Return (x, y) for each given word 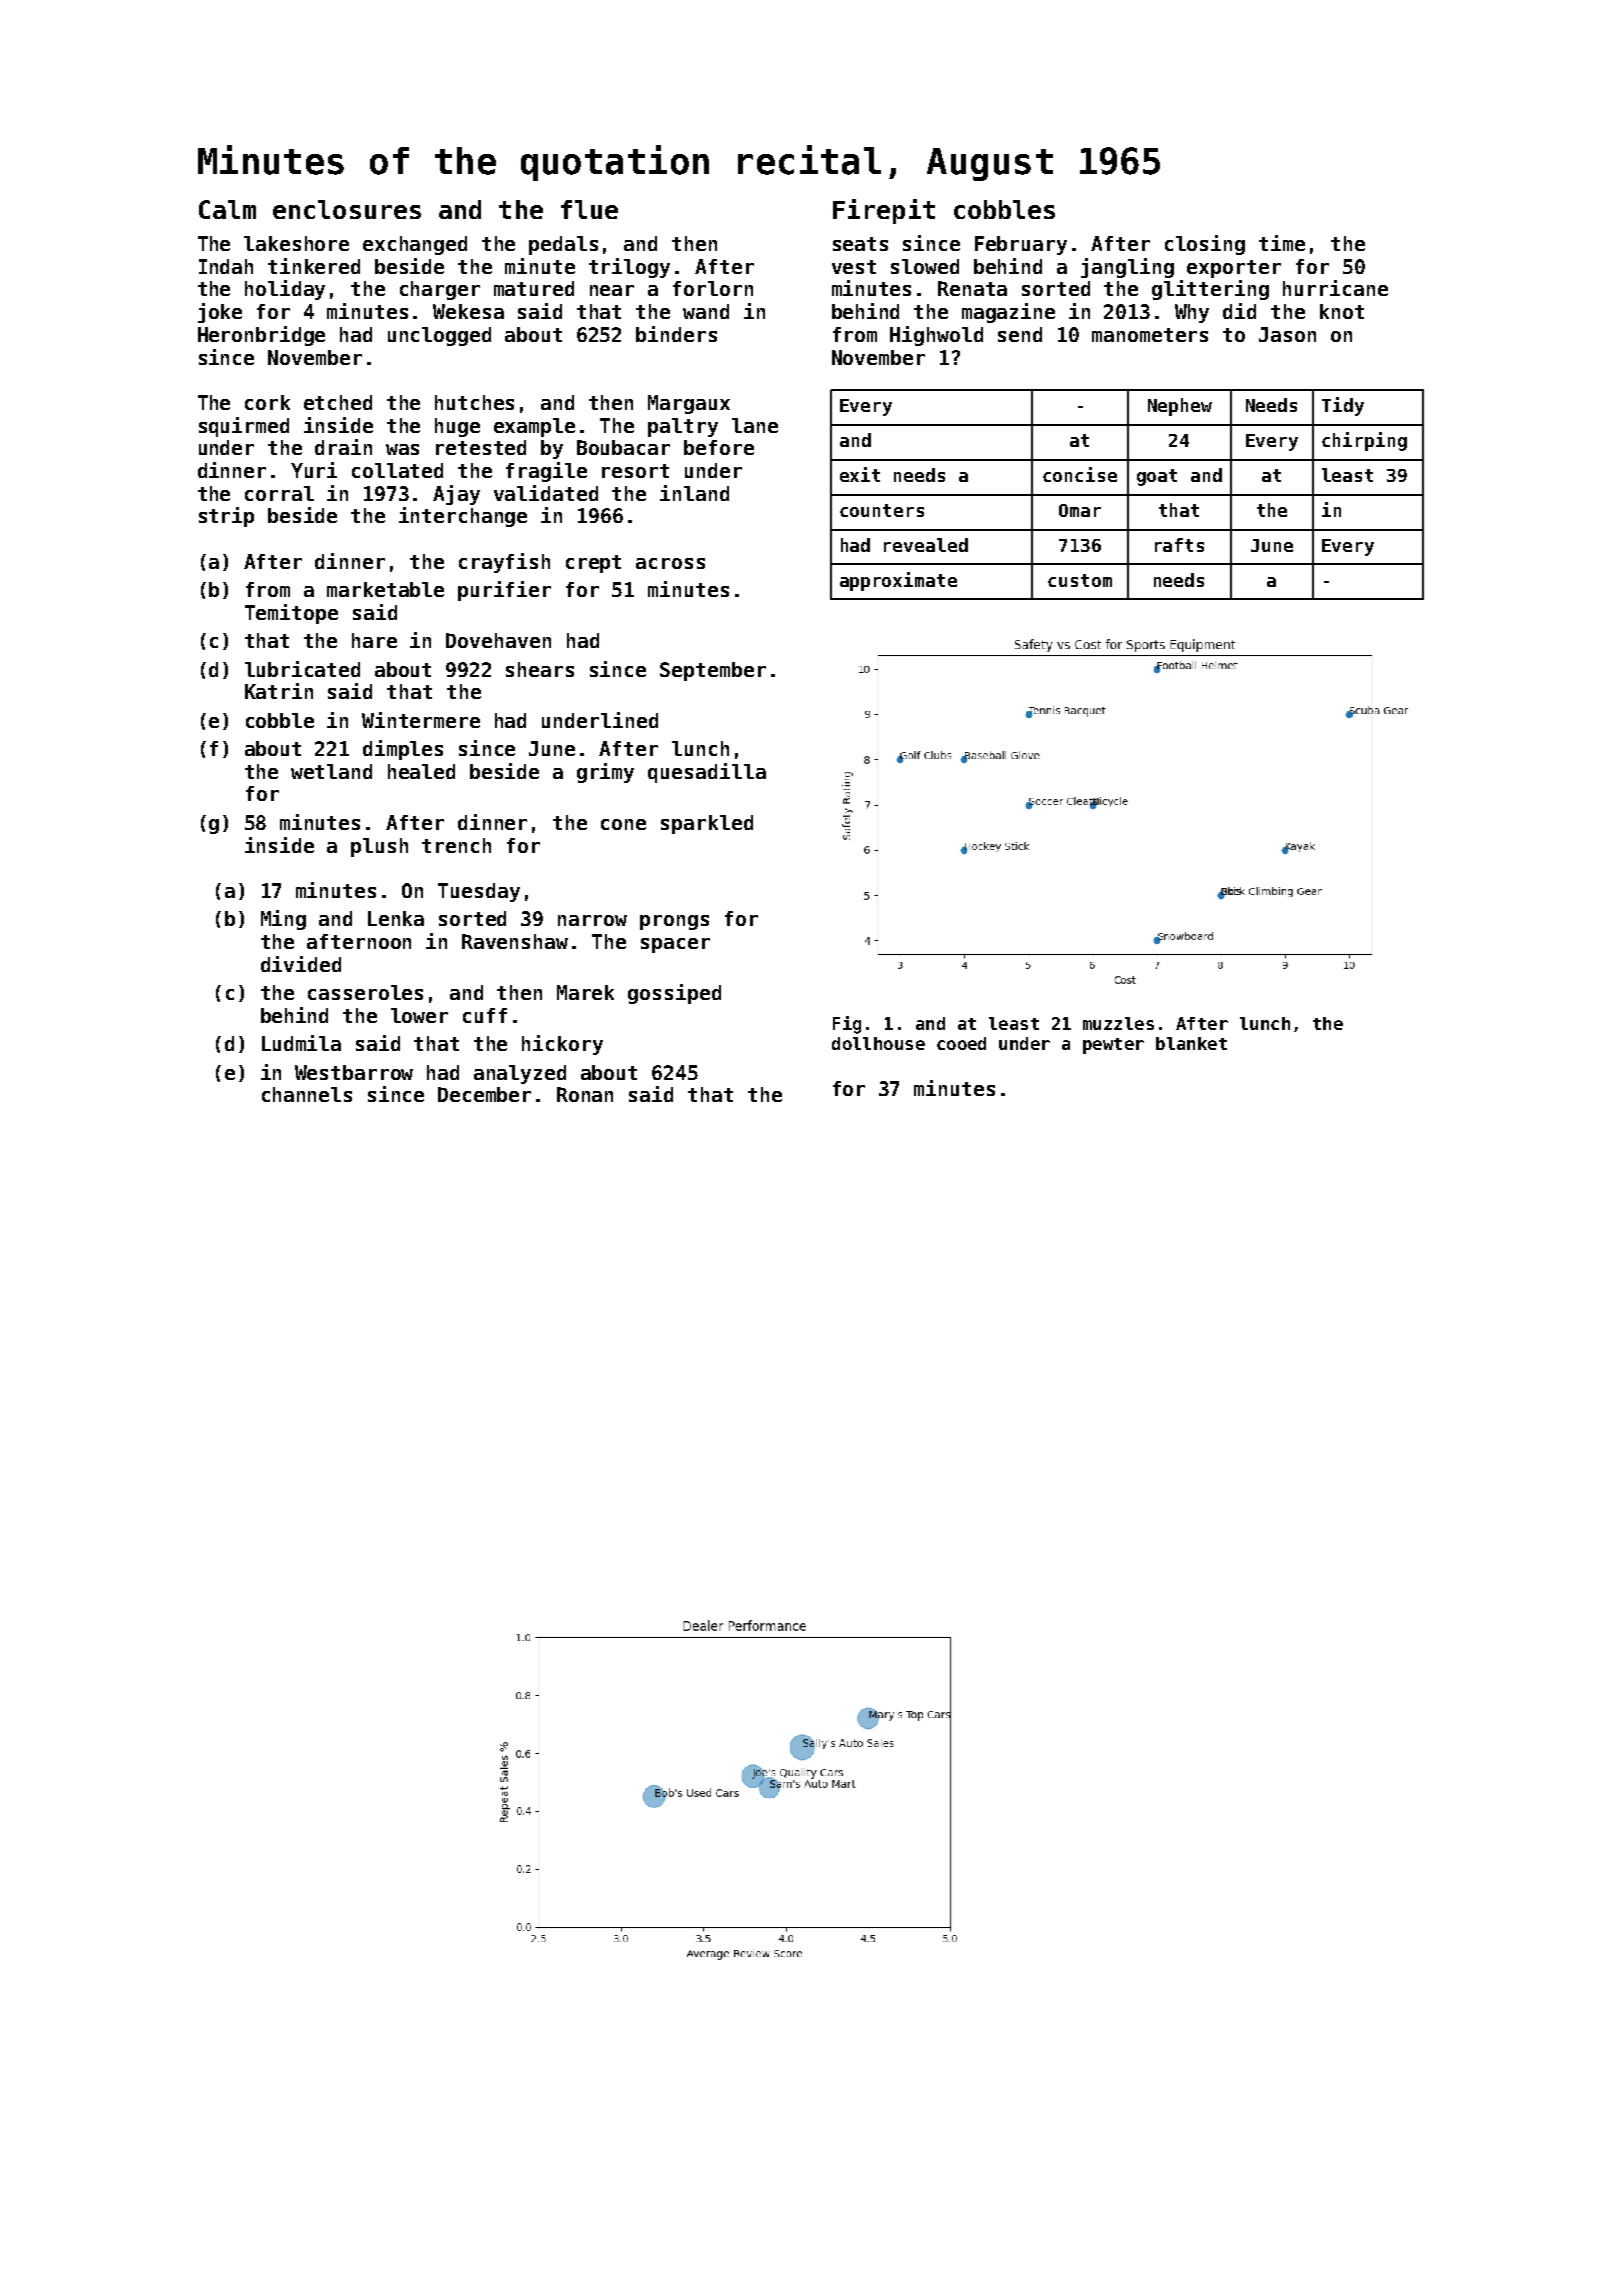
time (1282, 243)
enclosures (347, 209)
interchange (463, 517)
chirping (1364, 441)
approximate (898, 581)
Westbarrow (354, 1072)
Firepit (884, 211)
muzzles (1118, 1023)
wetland (331, 771)
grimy (605, 773)
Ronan (585, 1094)
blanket (1191, 1043)
